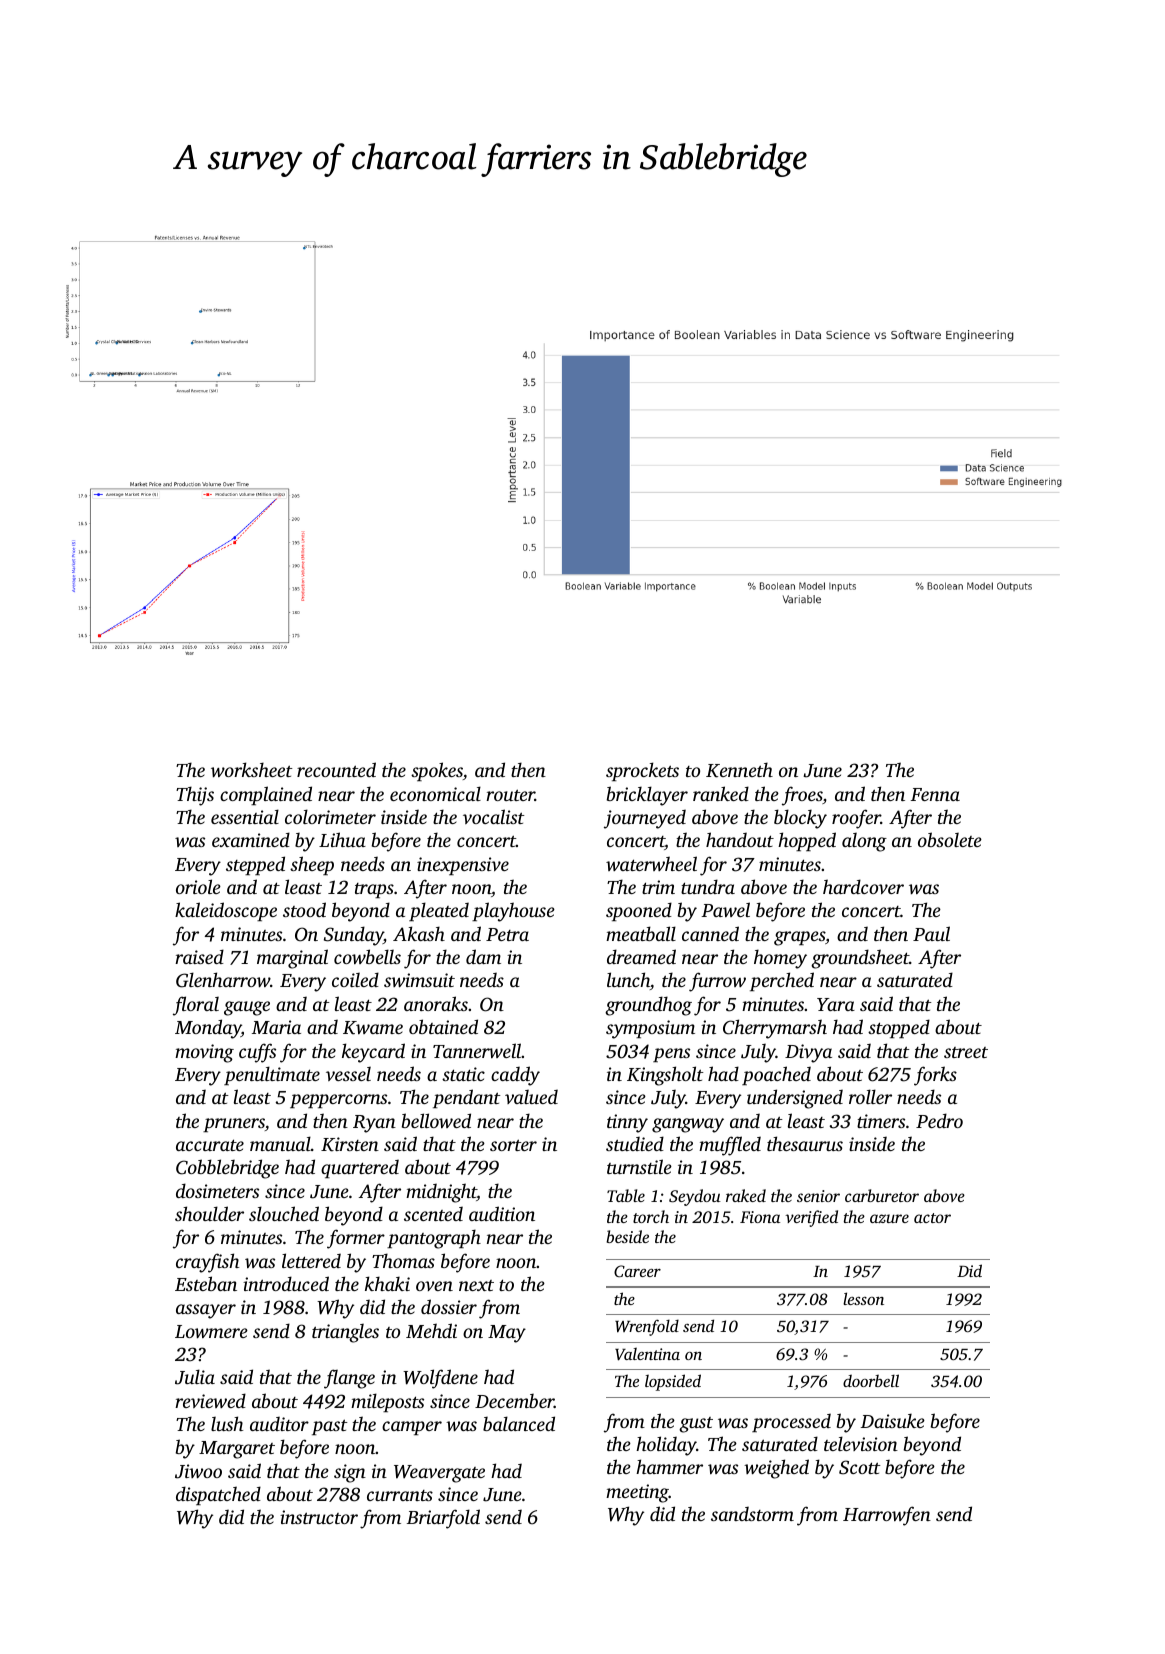  What do you see at coordinates (931, 933) in the page?
I see `Paul` at bounding box center [931, 933].
